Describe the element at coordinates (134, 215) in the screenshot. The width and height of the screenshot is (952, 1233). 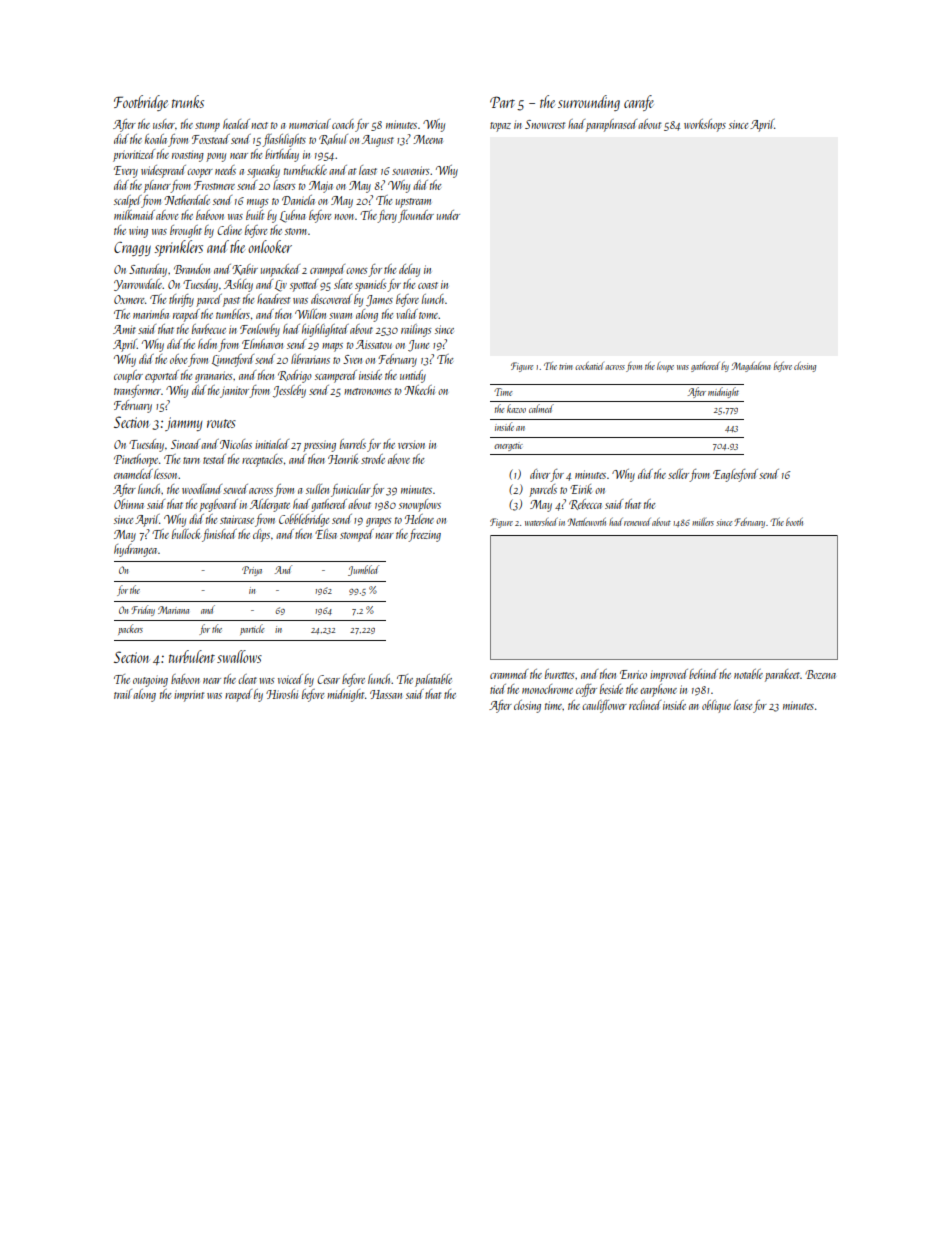
I see `milkmaid` at that location.
